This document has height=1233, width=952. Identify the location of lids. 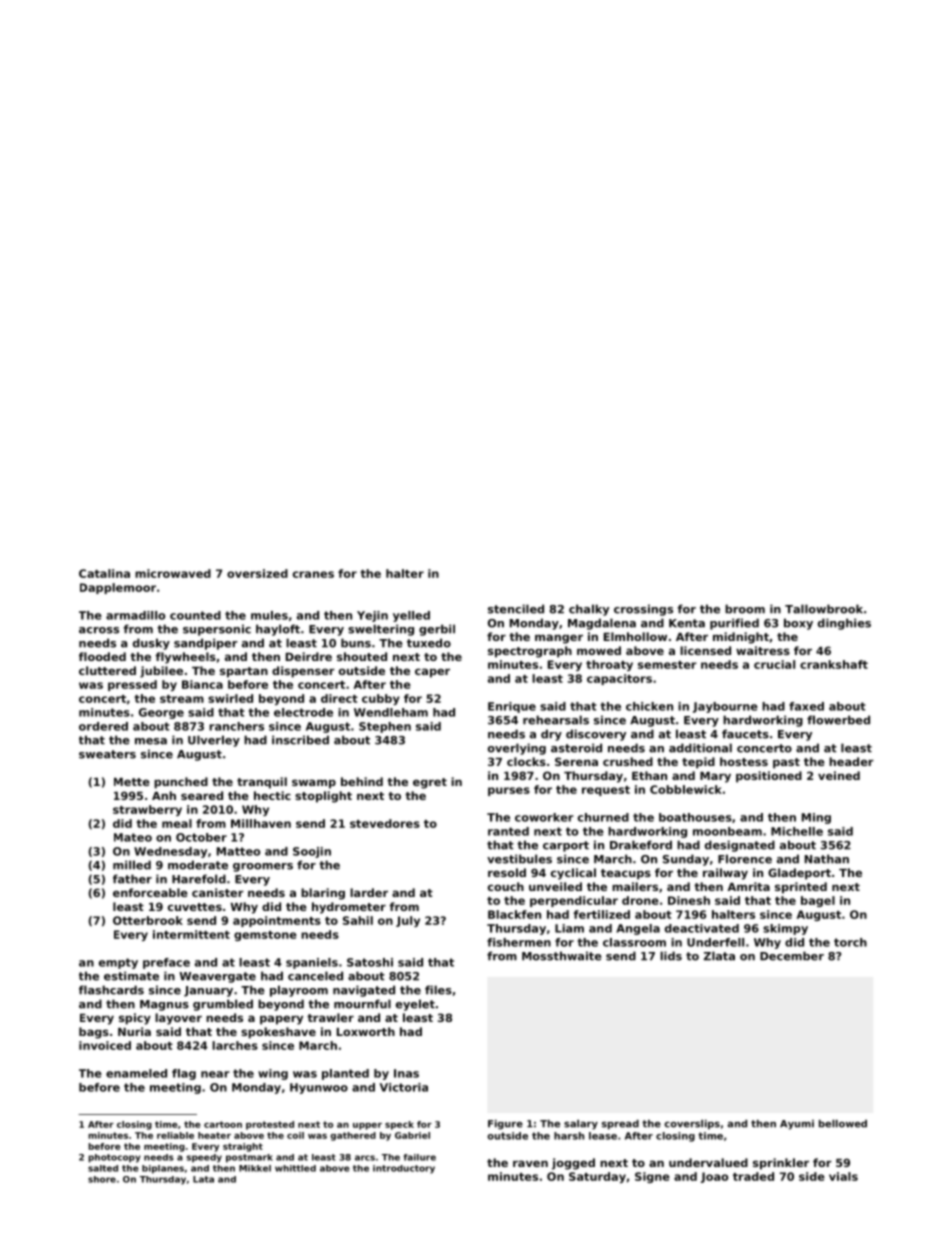
(671, 956).
